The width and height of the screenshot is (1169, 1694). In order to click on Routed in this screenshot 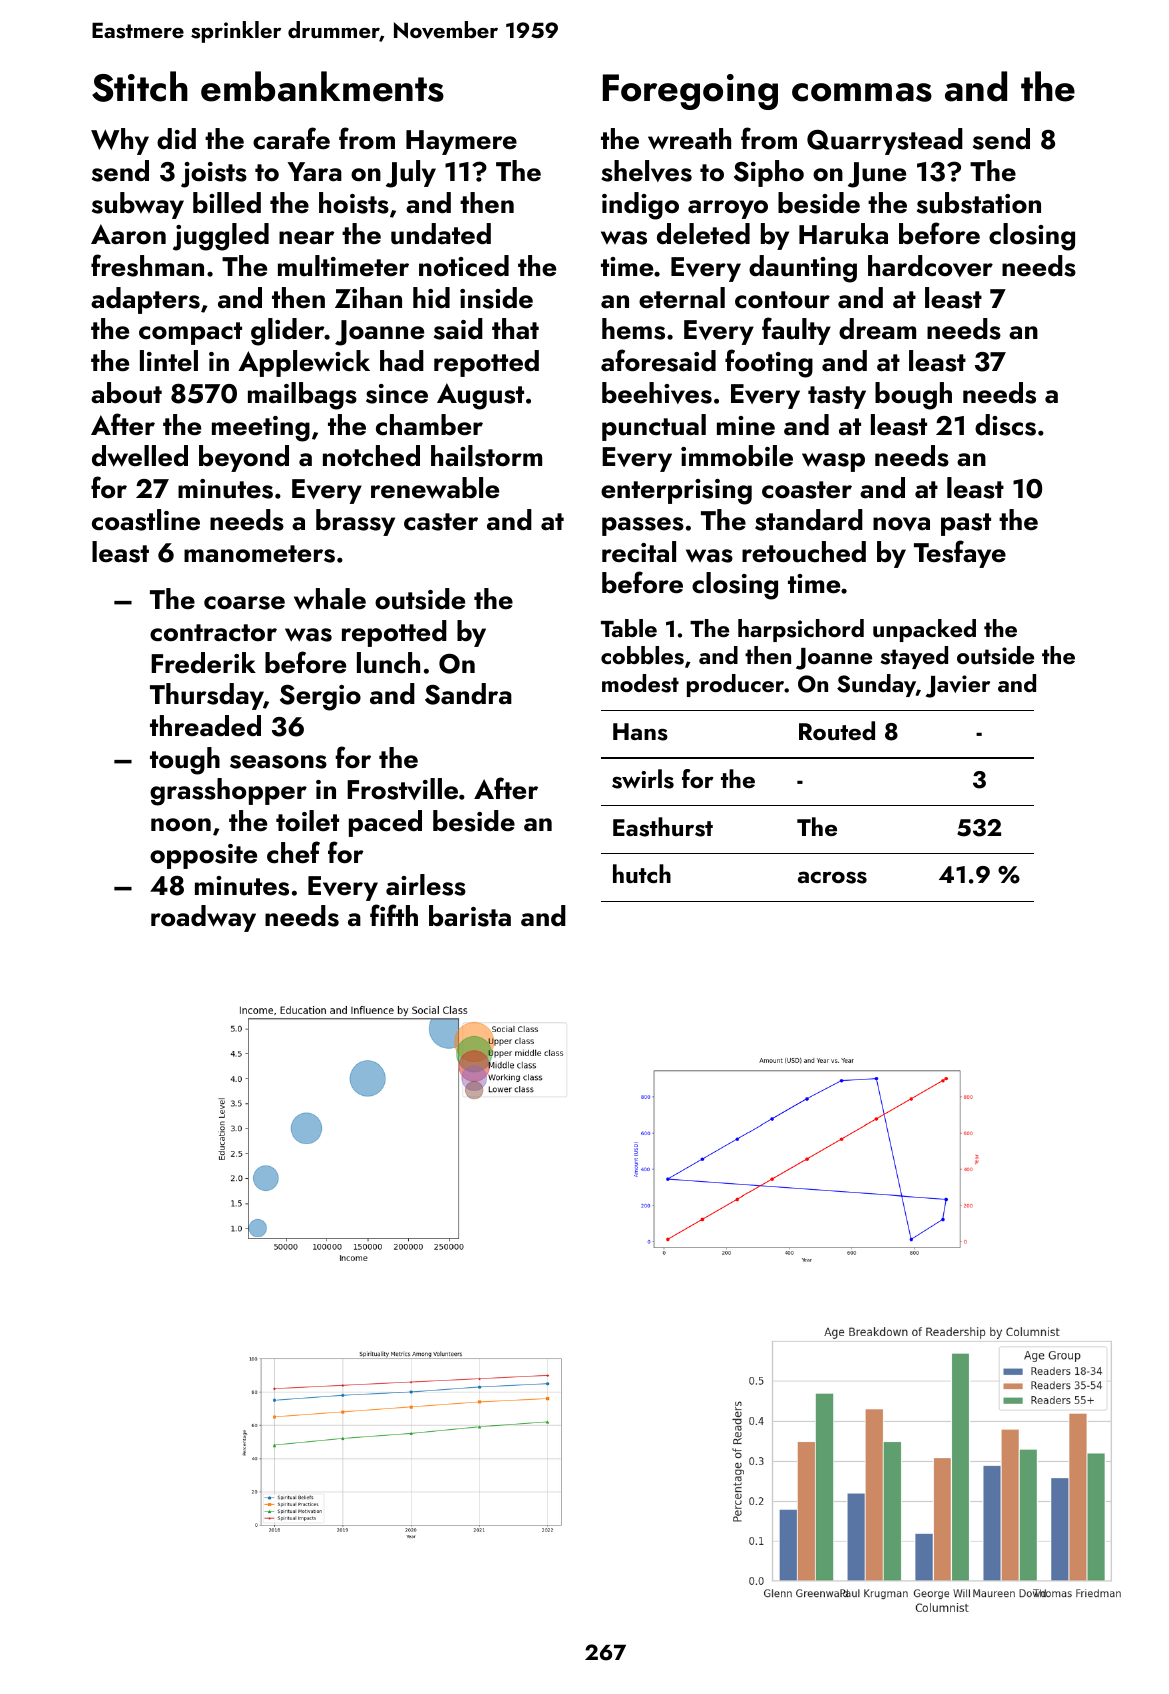, I will do `click(837, 730)`.
